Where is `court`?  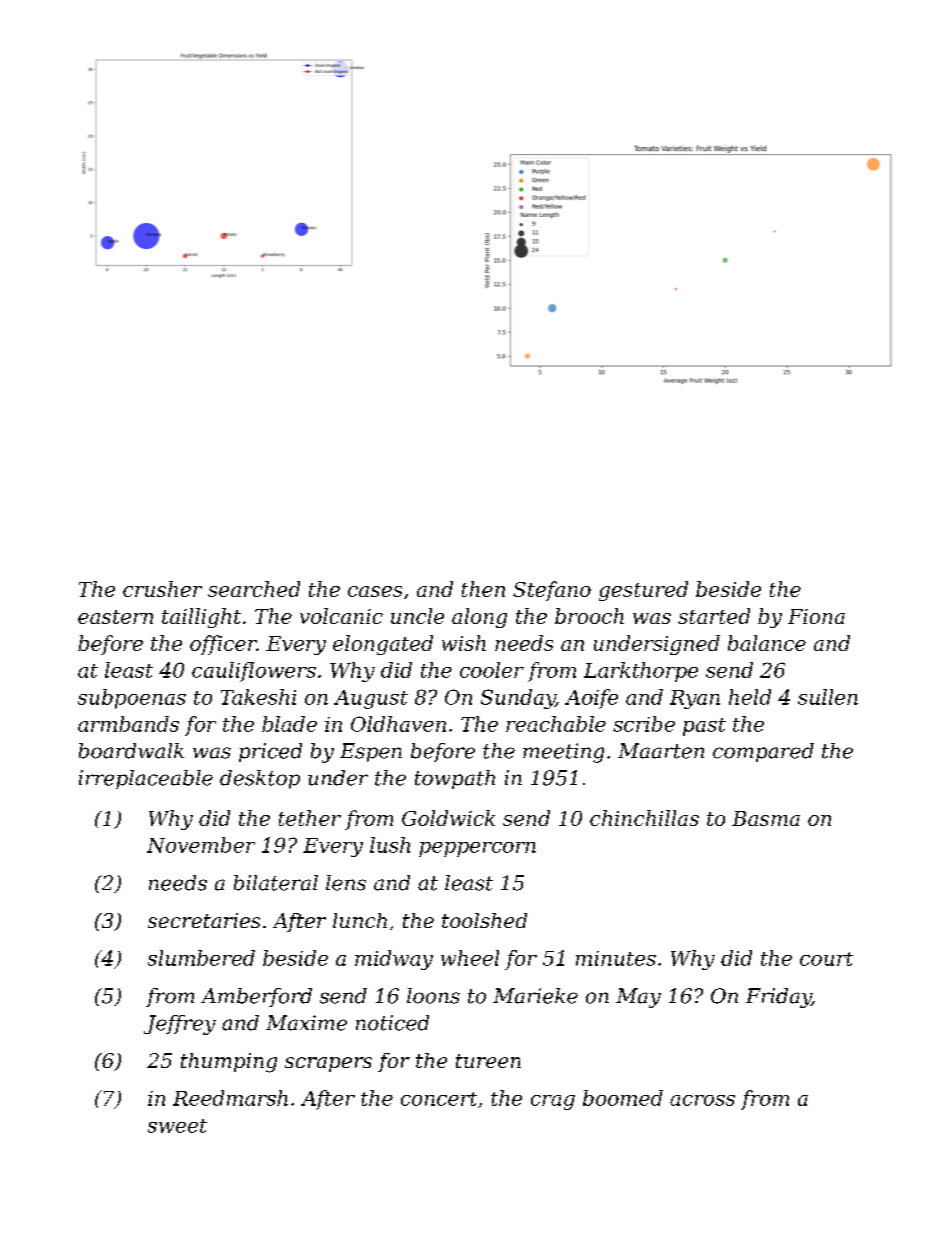
court is located at coordinates (826, 959).
